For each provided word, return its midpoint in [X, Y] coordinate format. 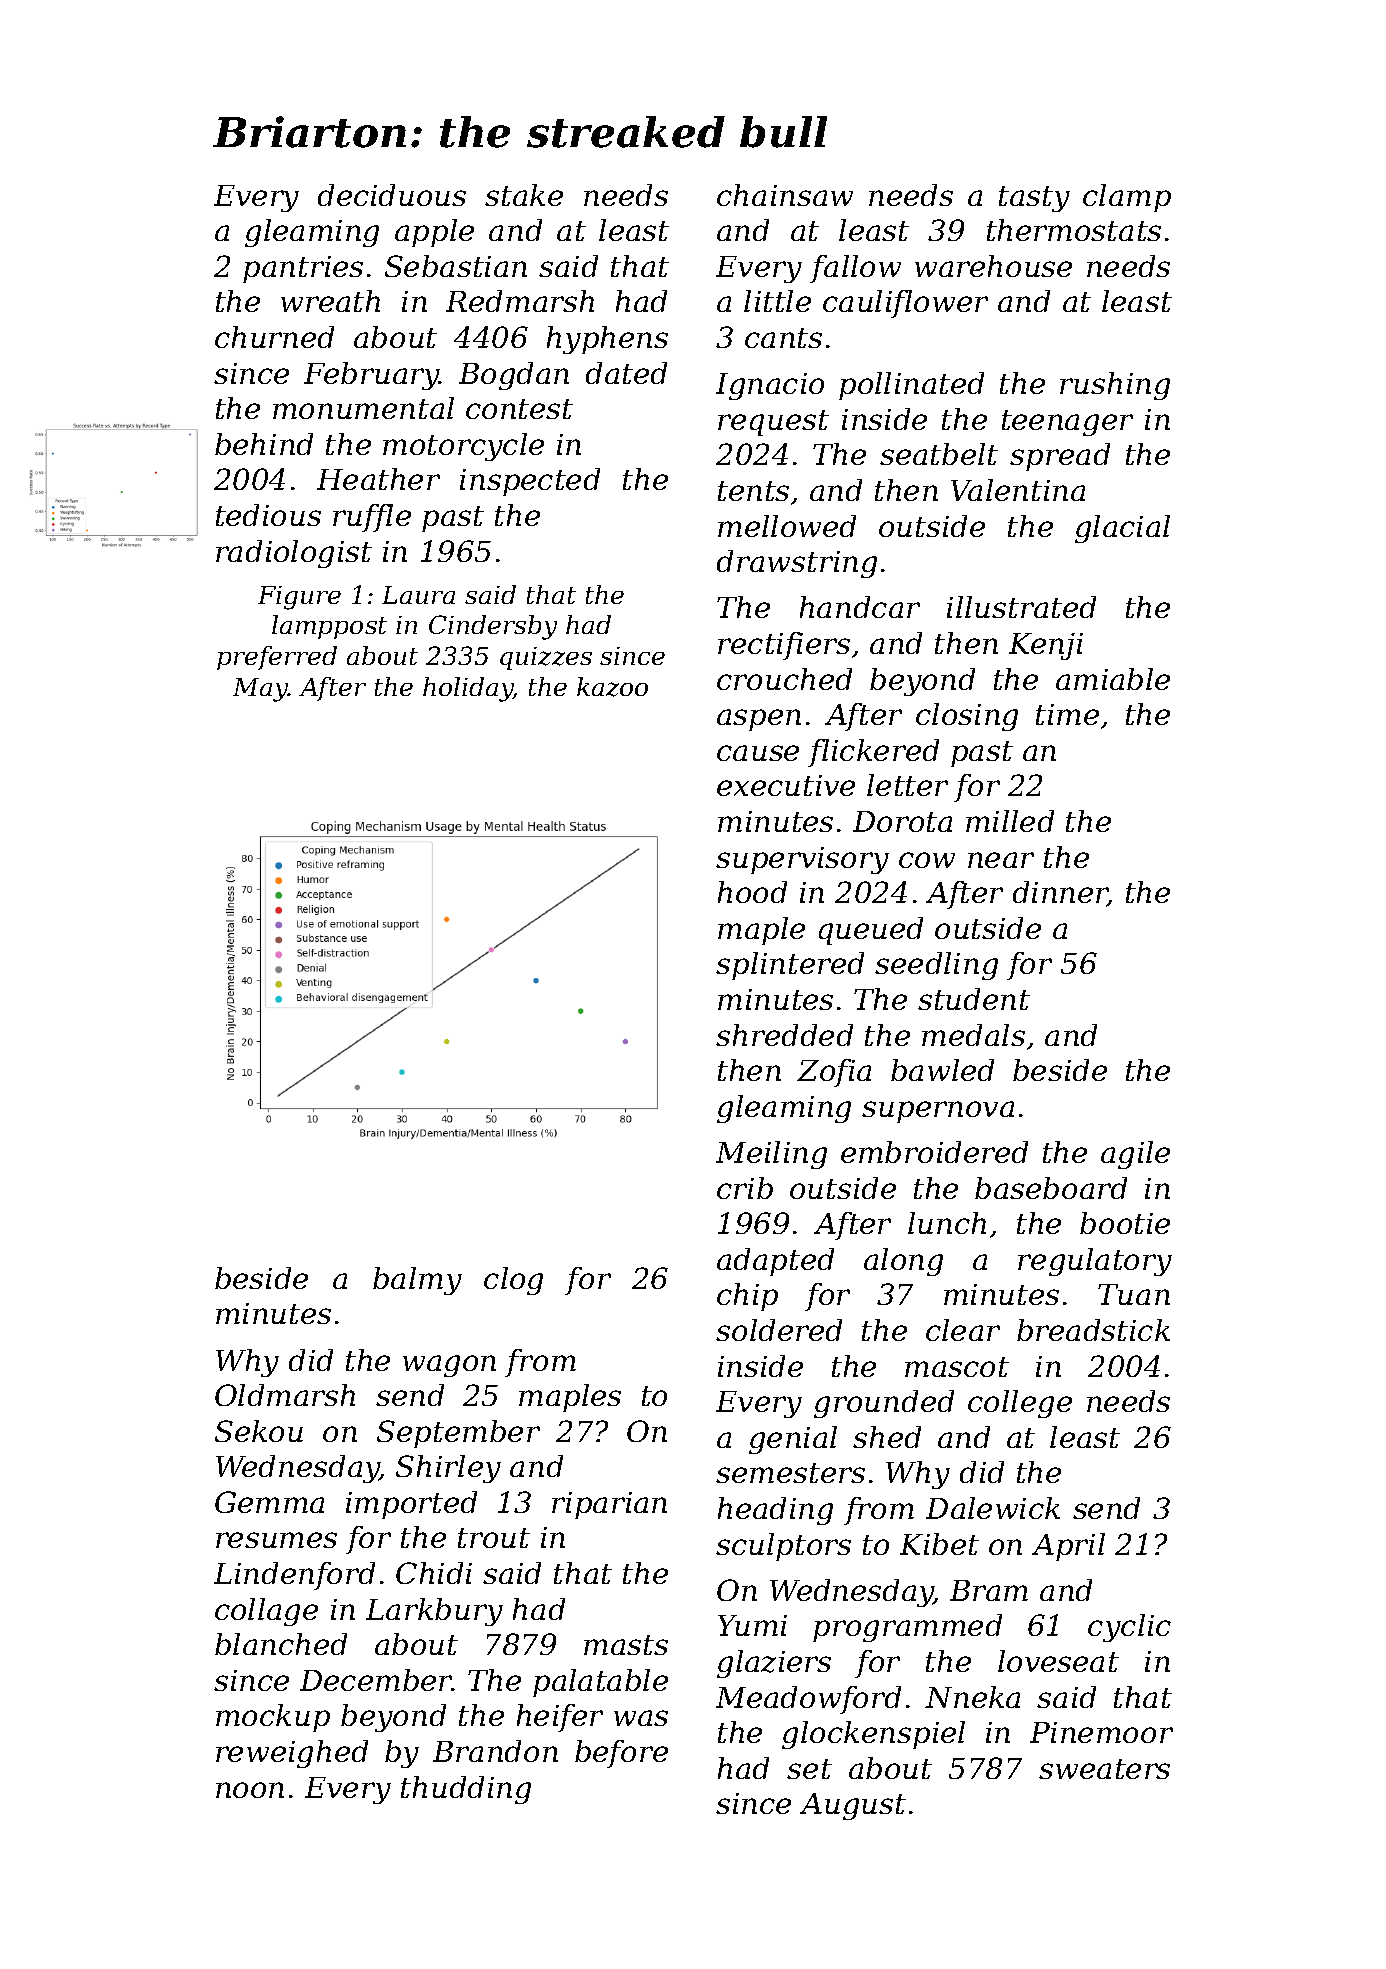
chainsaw [785, 195]
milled [1010, 821]
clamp [1127, 198]
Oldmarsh [285, 1395]
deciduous [392, 195]
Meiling [771, 1155]
